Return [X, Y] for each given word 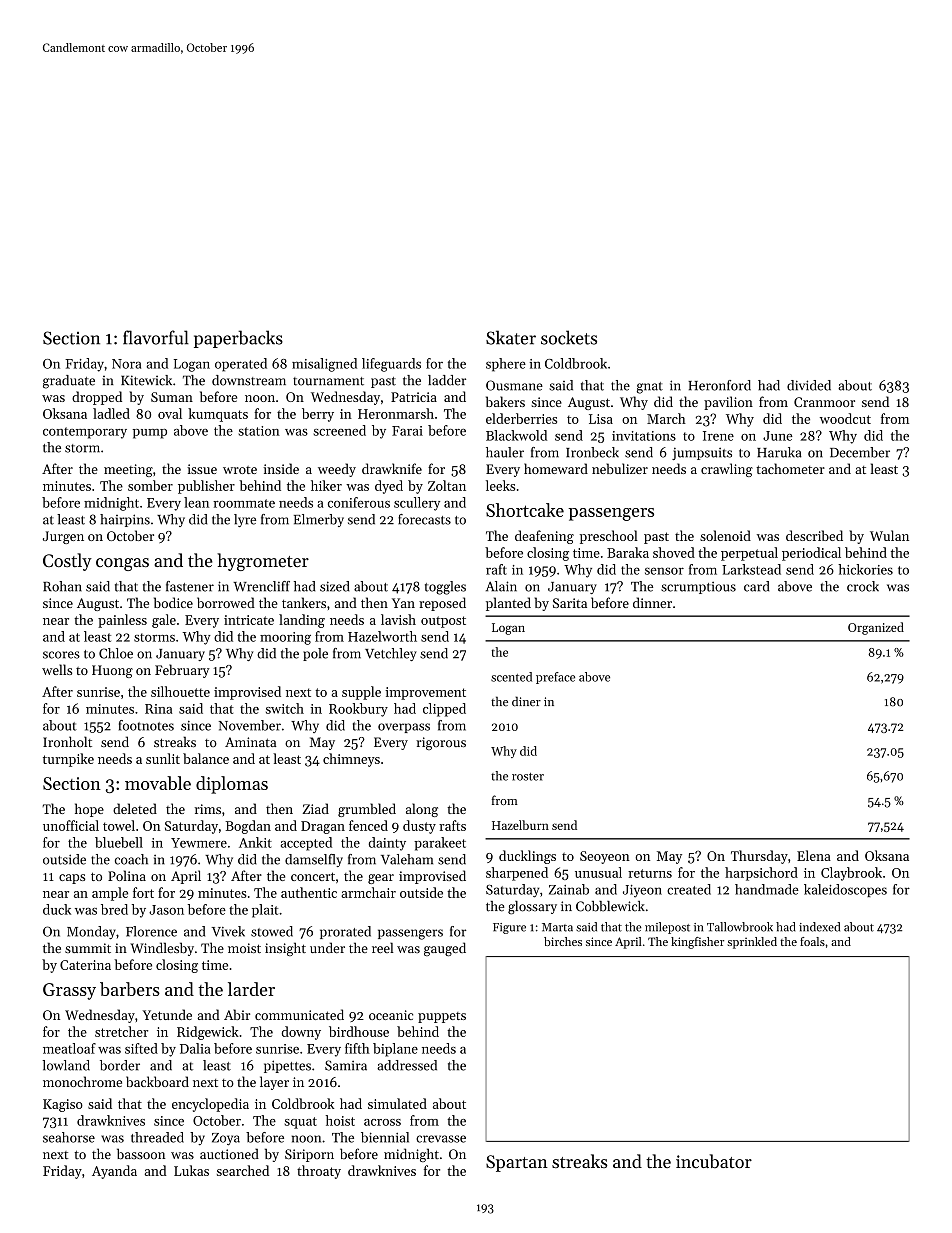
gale [164, 621]
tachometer [790, 468]
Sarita [570, 603]
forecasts [424, 519]
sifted [141, 1048]
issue [202, 469]
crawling [727, 470]
